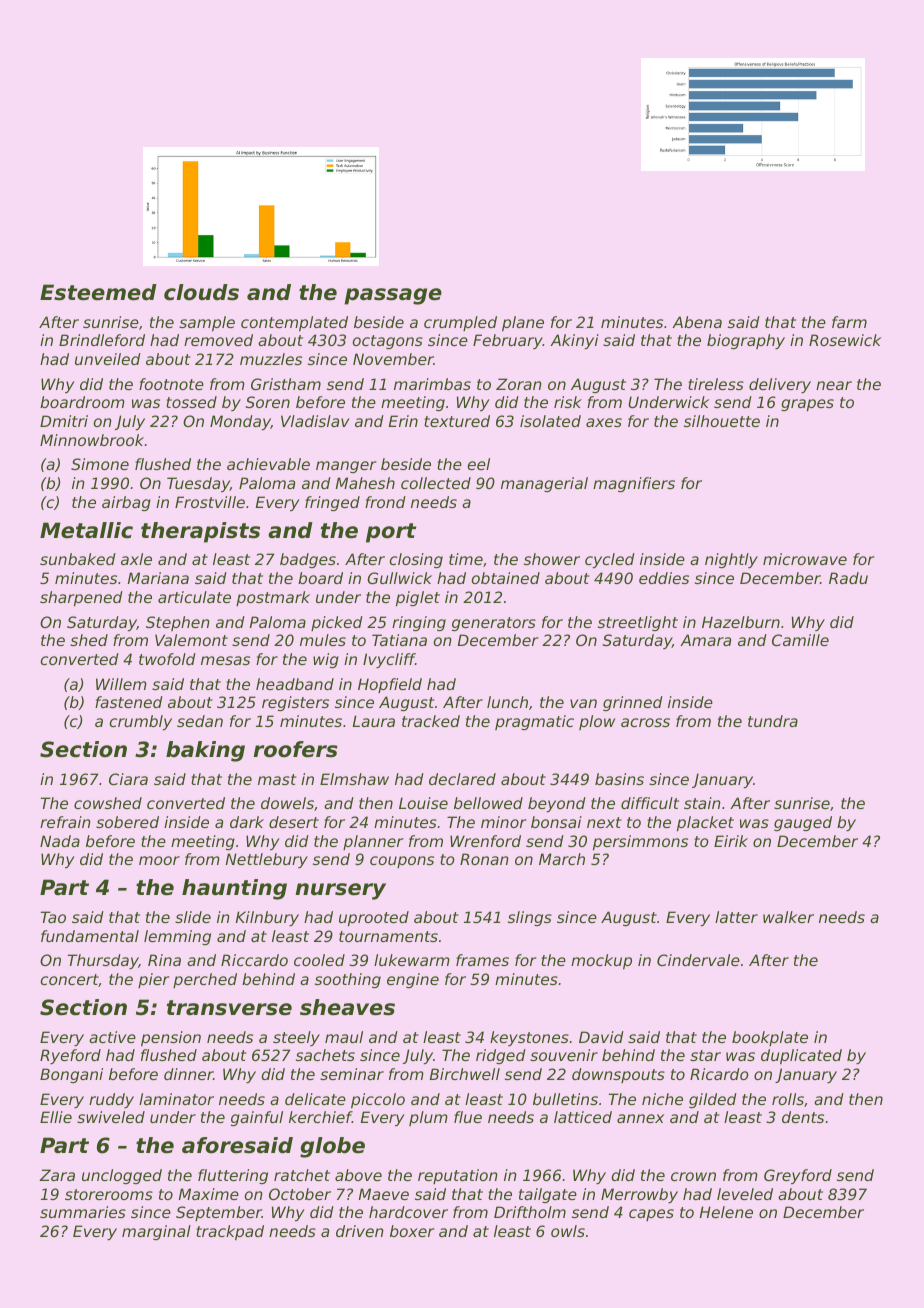 The height and width of the image is (1308, 924). What do you see at coordinates (295, 749) in the image?
I see `roofers` at bounding box center [295, 749].
